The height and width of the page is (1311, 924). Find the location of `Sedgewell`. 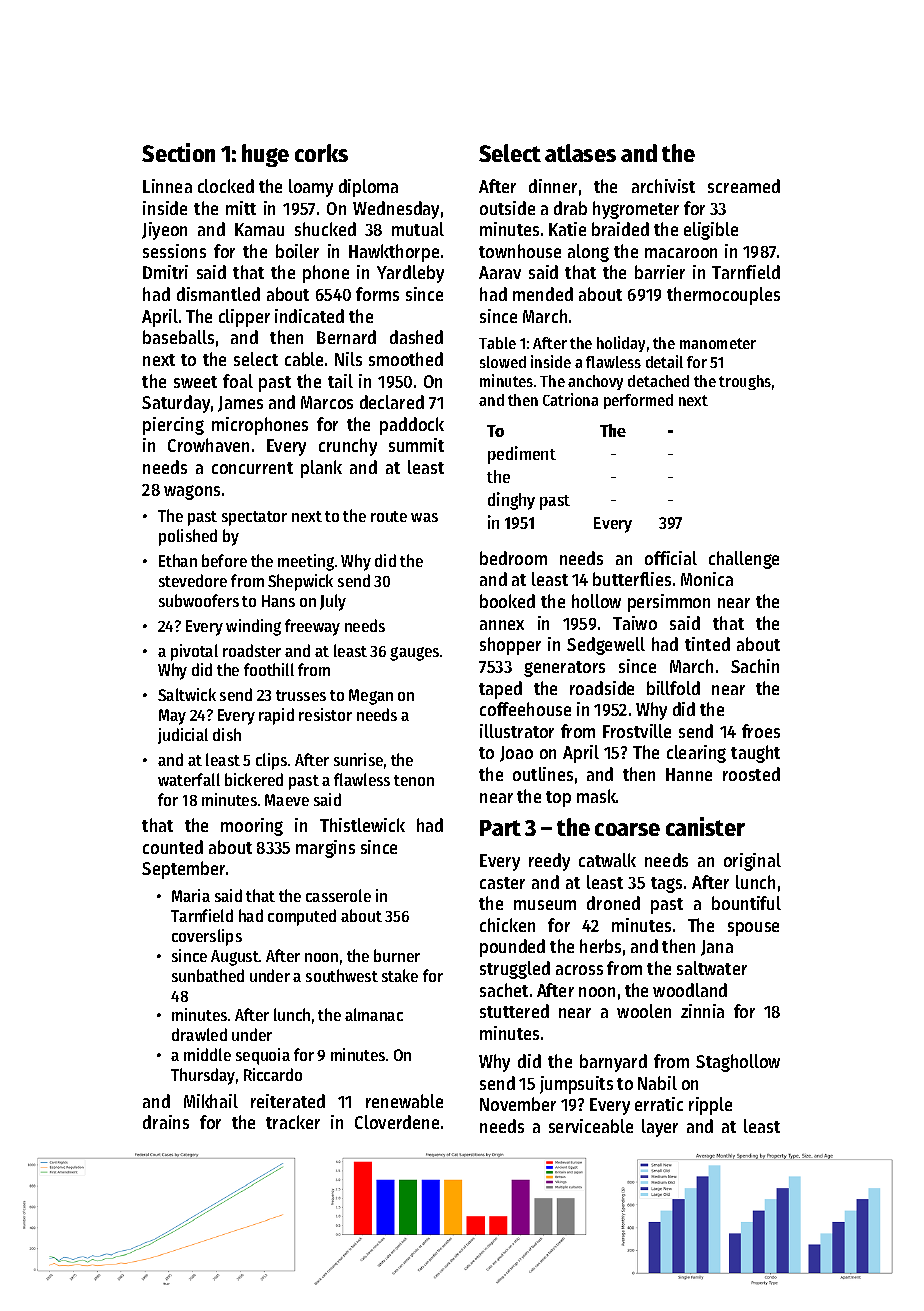

Sedgewell is located at coordinates (606, 646).
